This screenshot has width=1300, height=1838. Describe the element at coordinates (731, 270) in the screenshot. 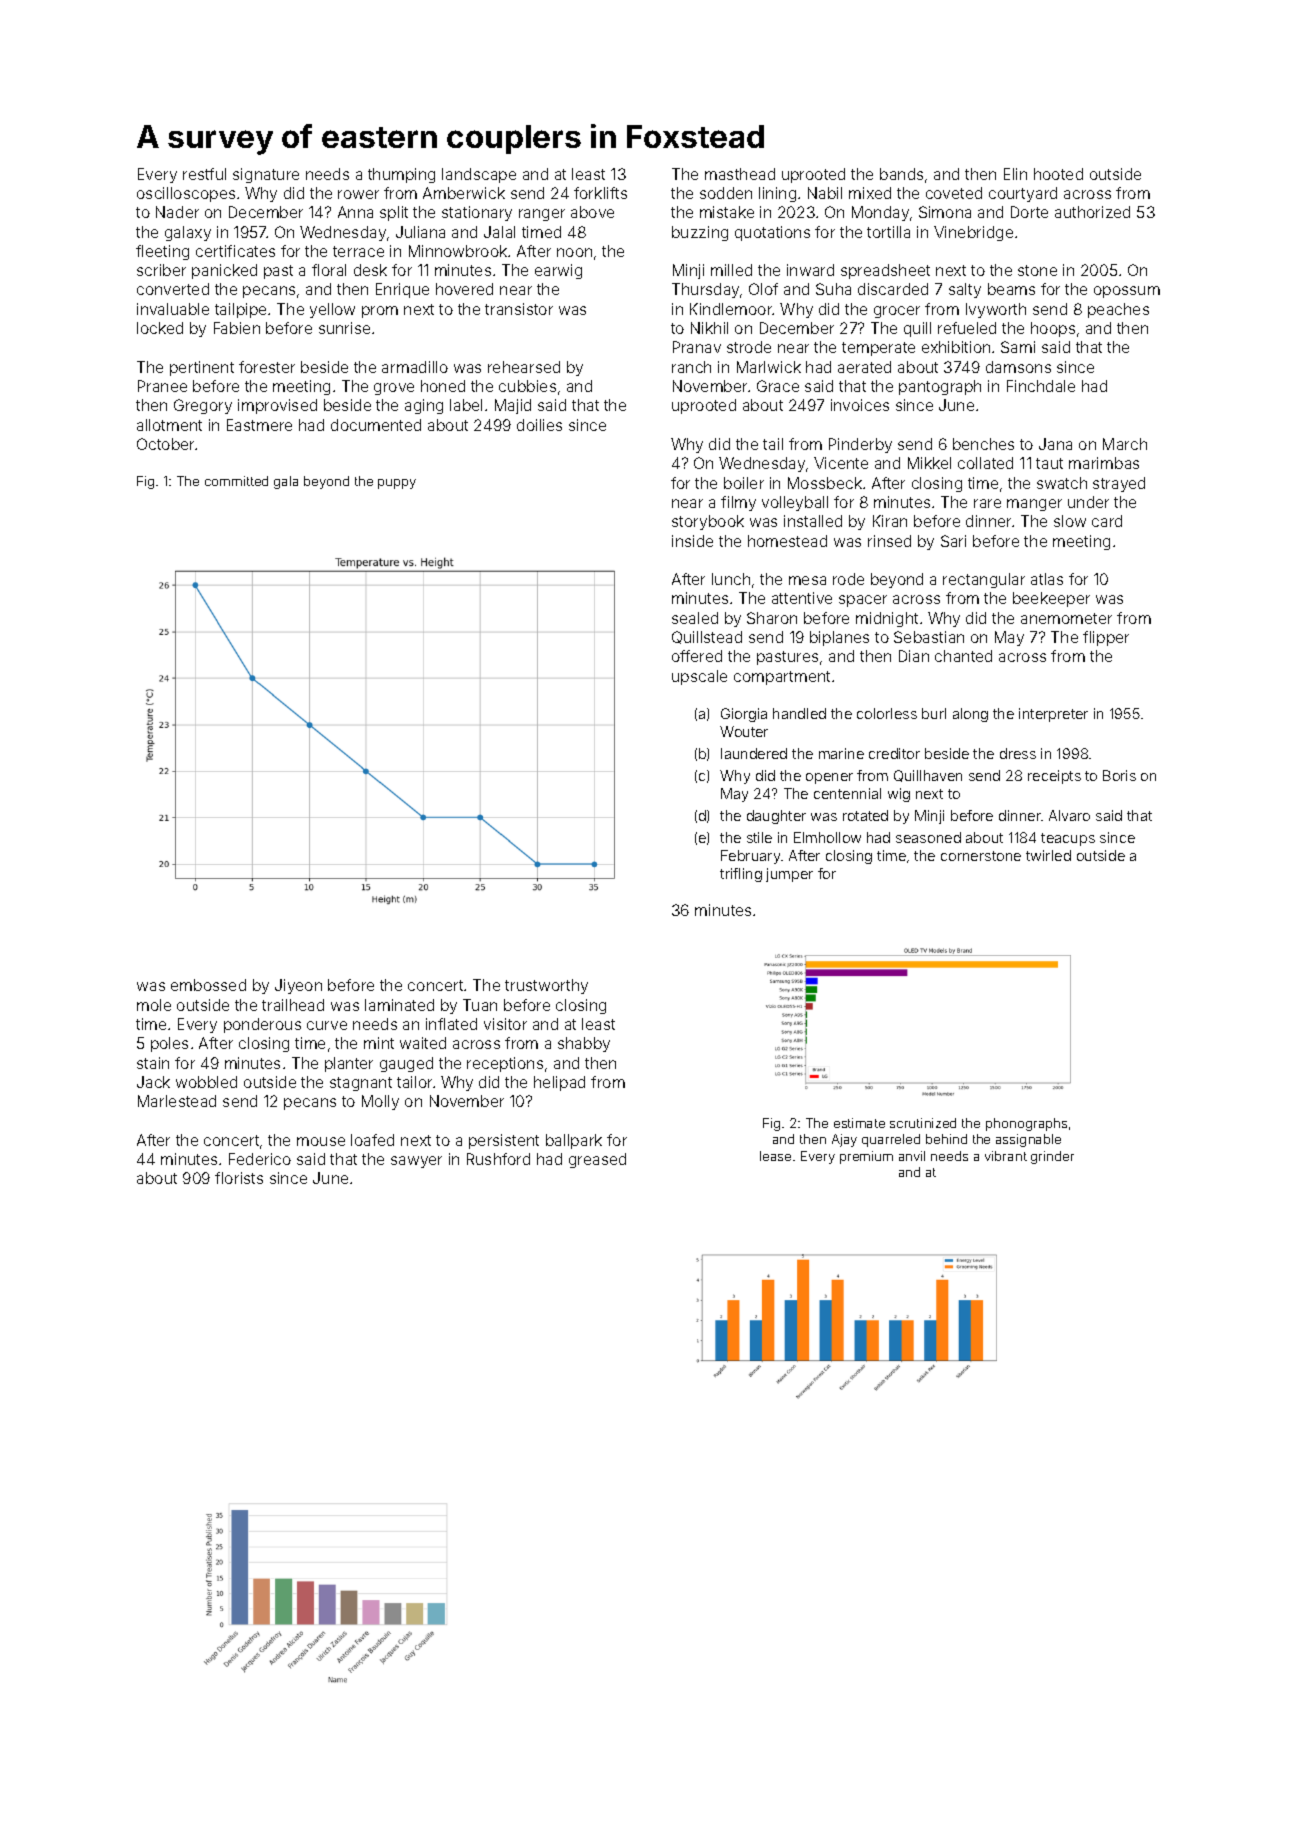

I see `milled` at that location.
